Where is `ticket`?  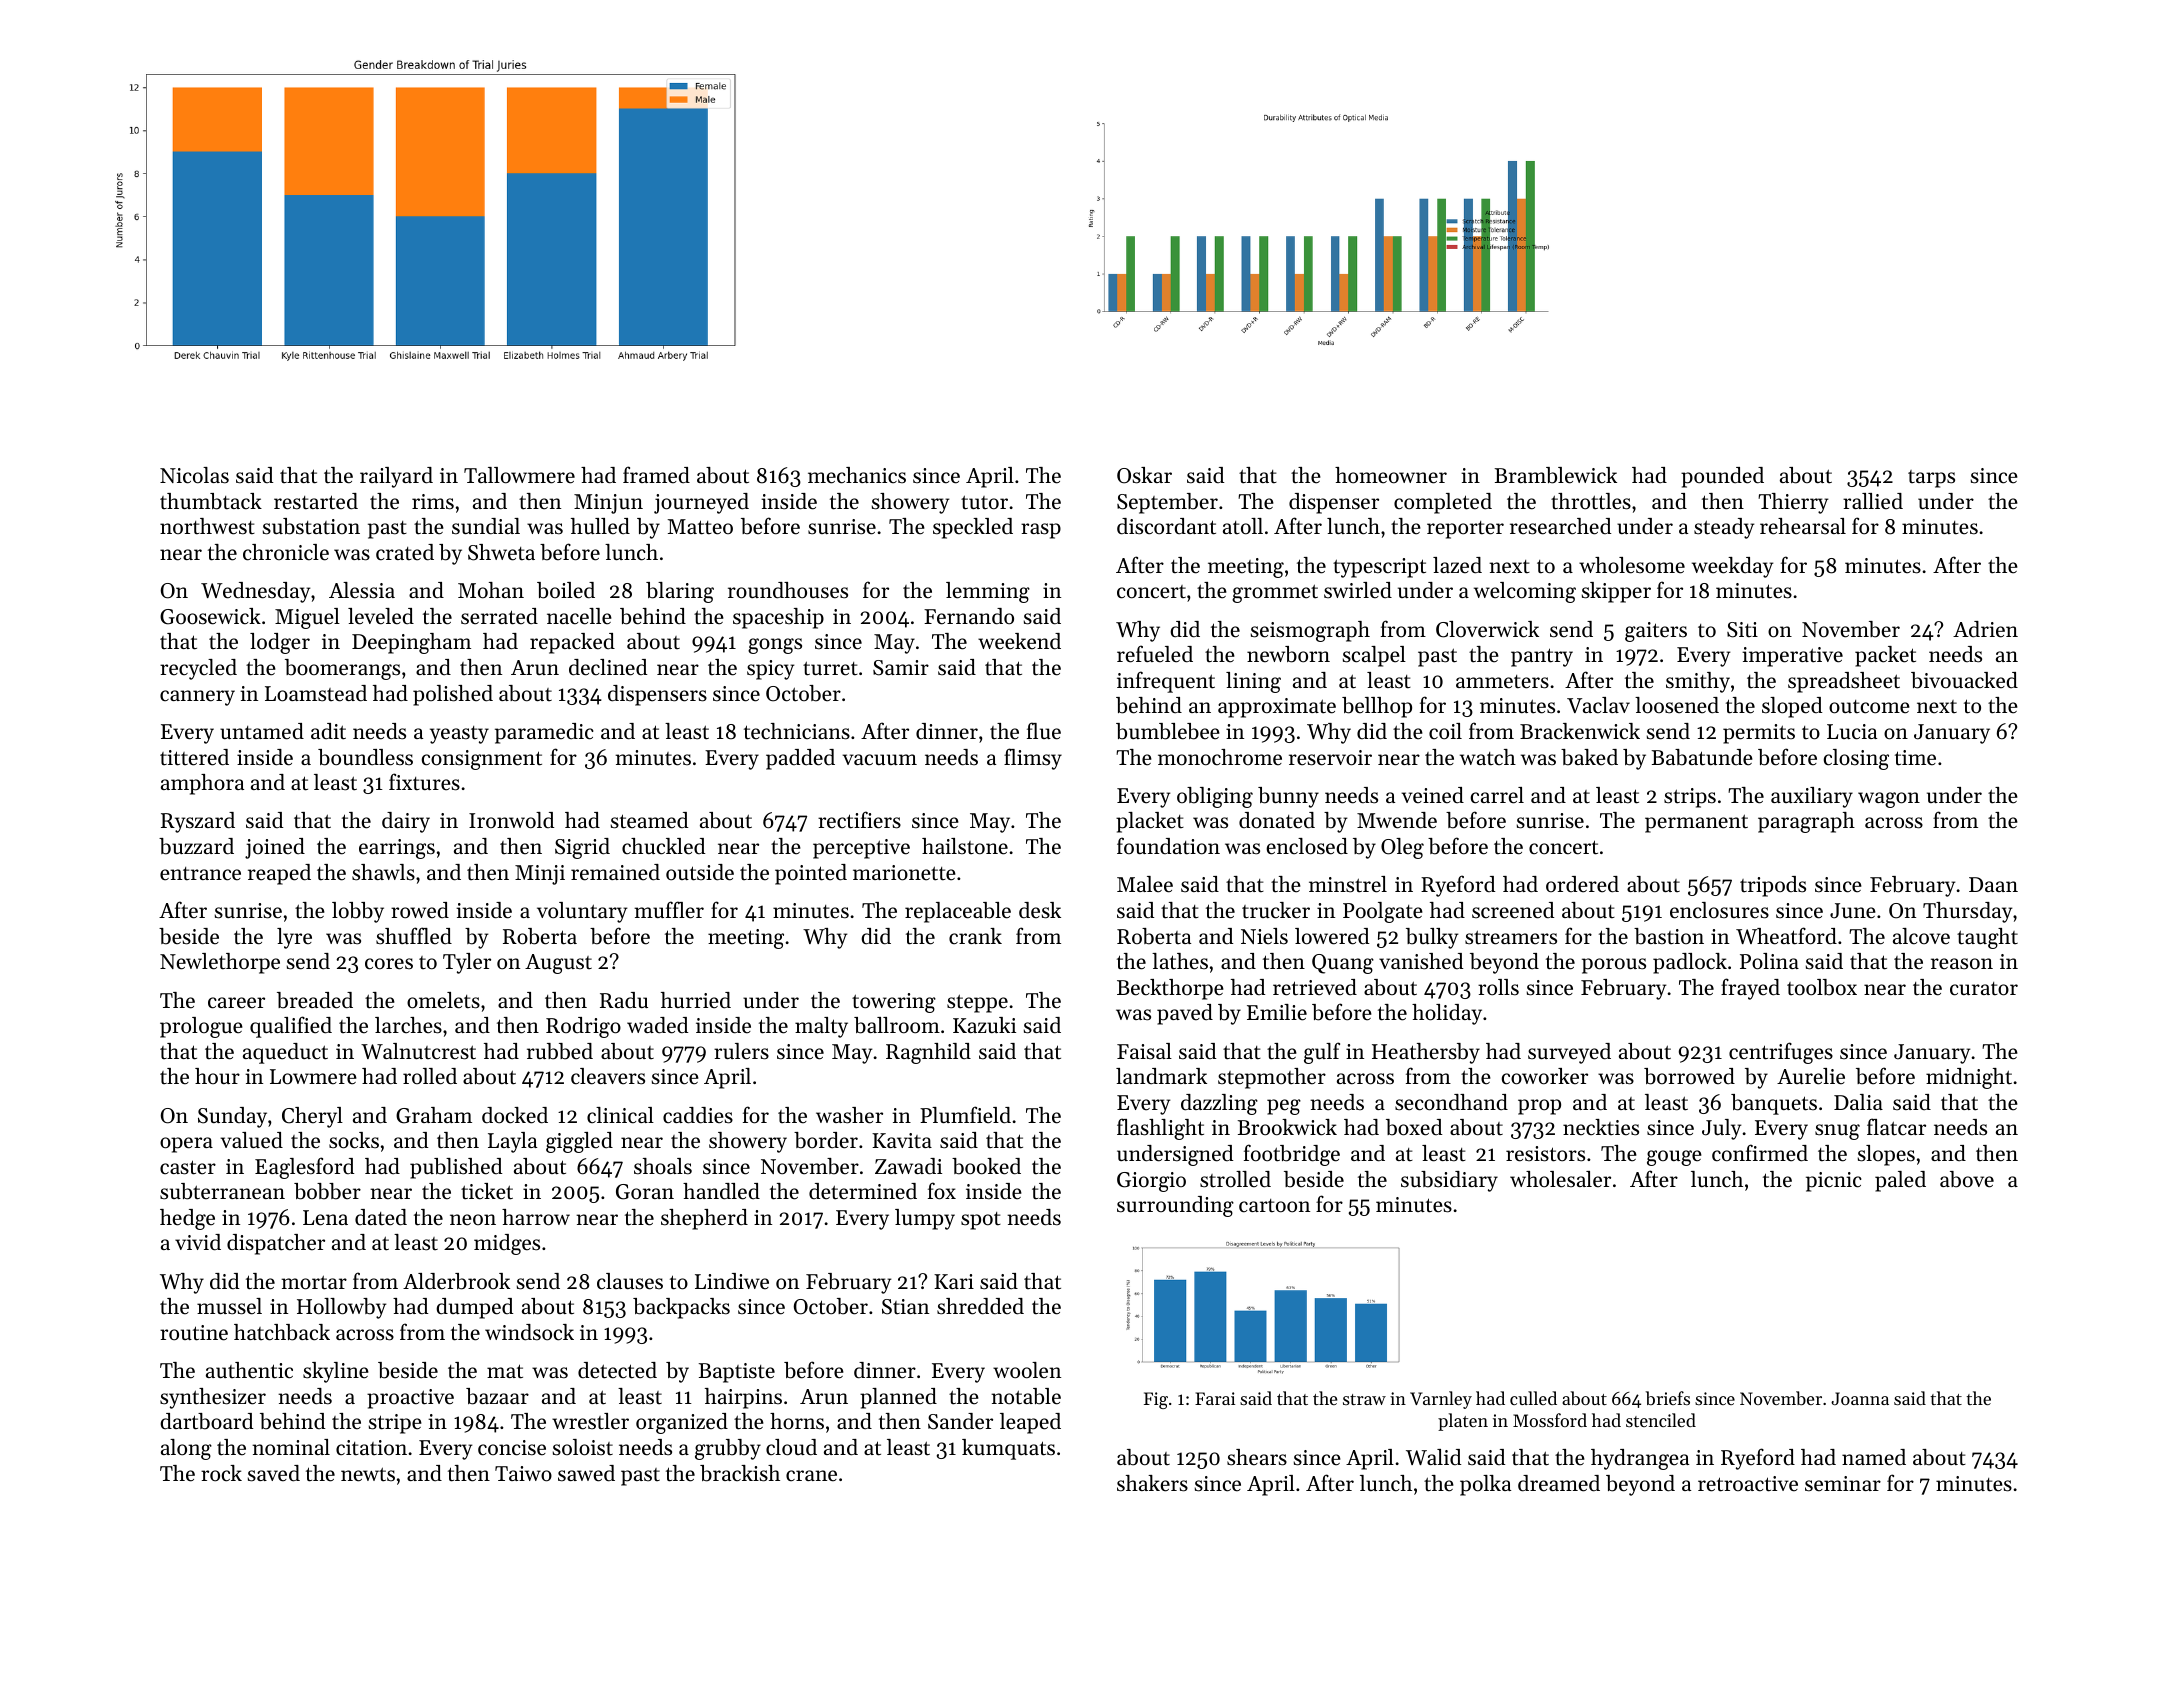 ticket is located at coordinates (487, 1191).
